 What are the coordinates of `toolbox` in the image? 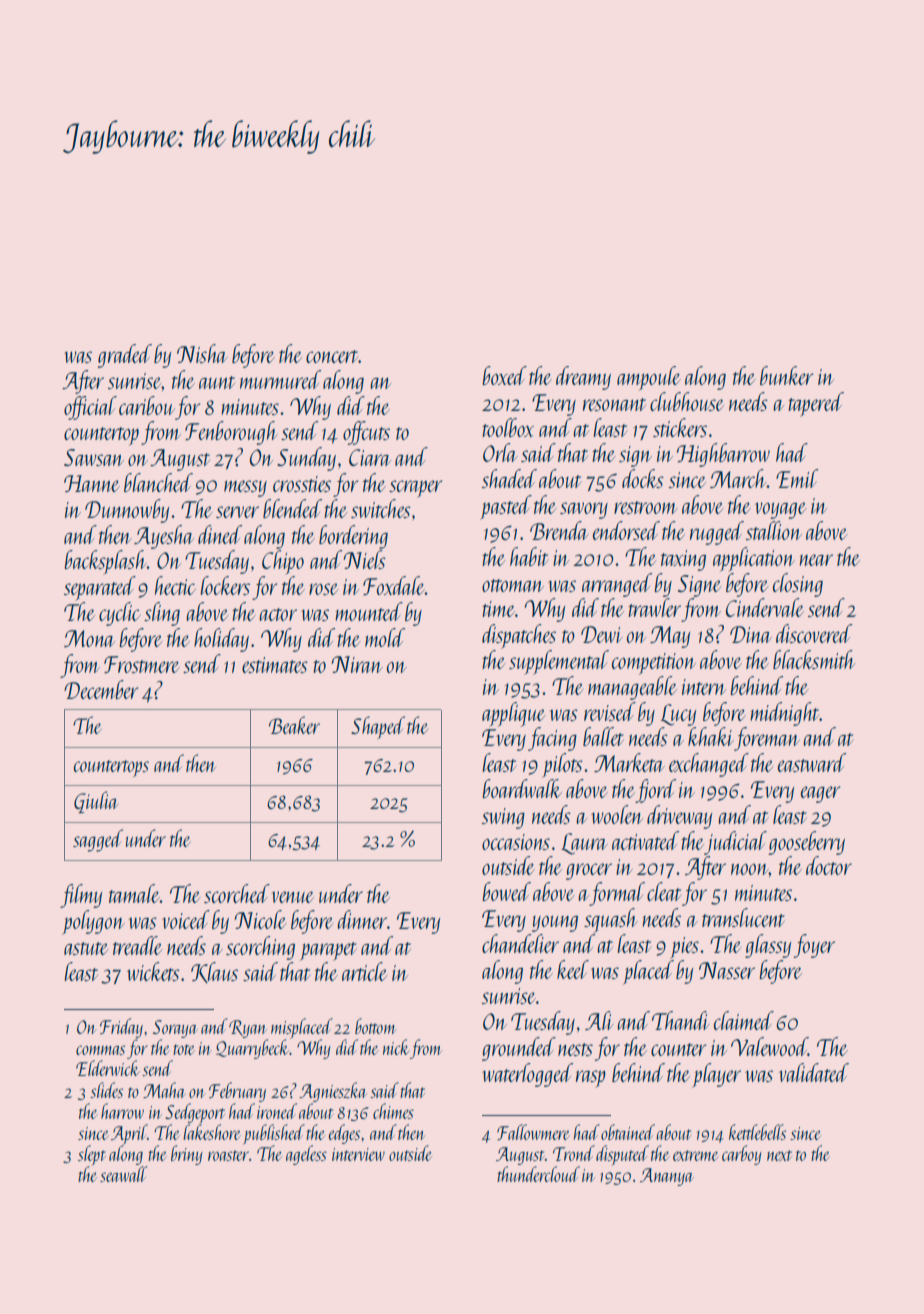 It's located at (508, 427).
